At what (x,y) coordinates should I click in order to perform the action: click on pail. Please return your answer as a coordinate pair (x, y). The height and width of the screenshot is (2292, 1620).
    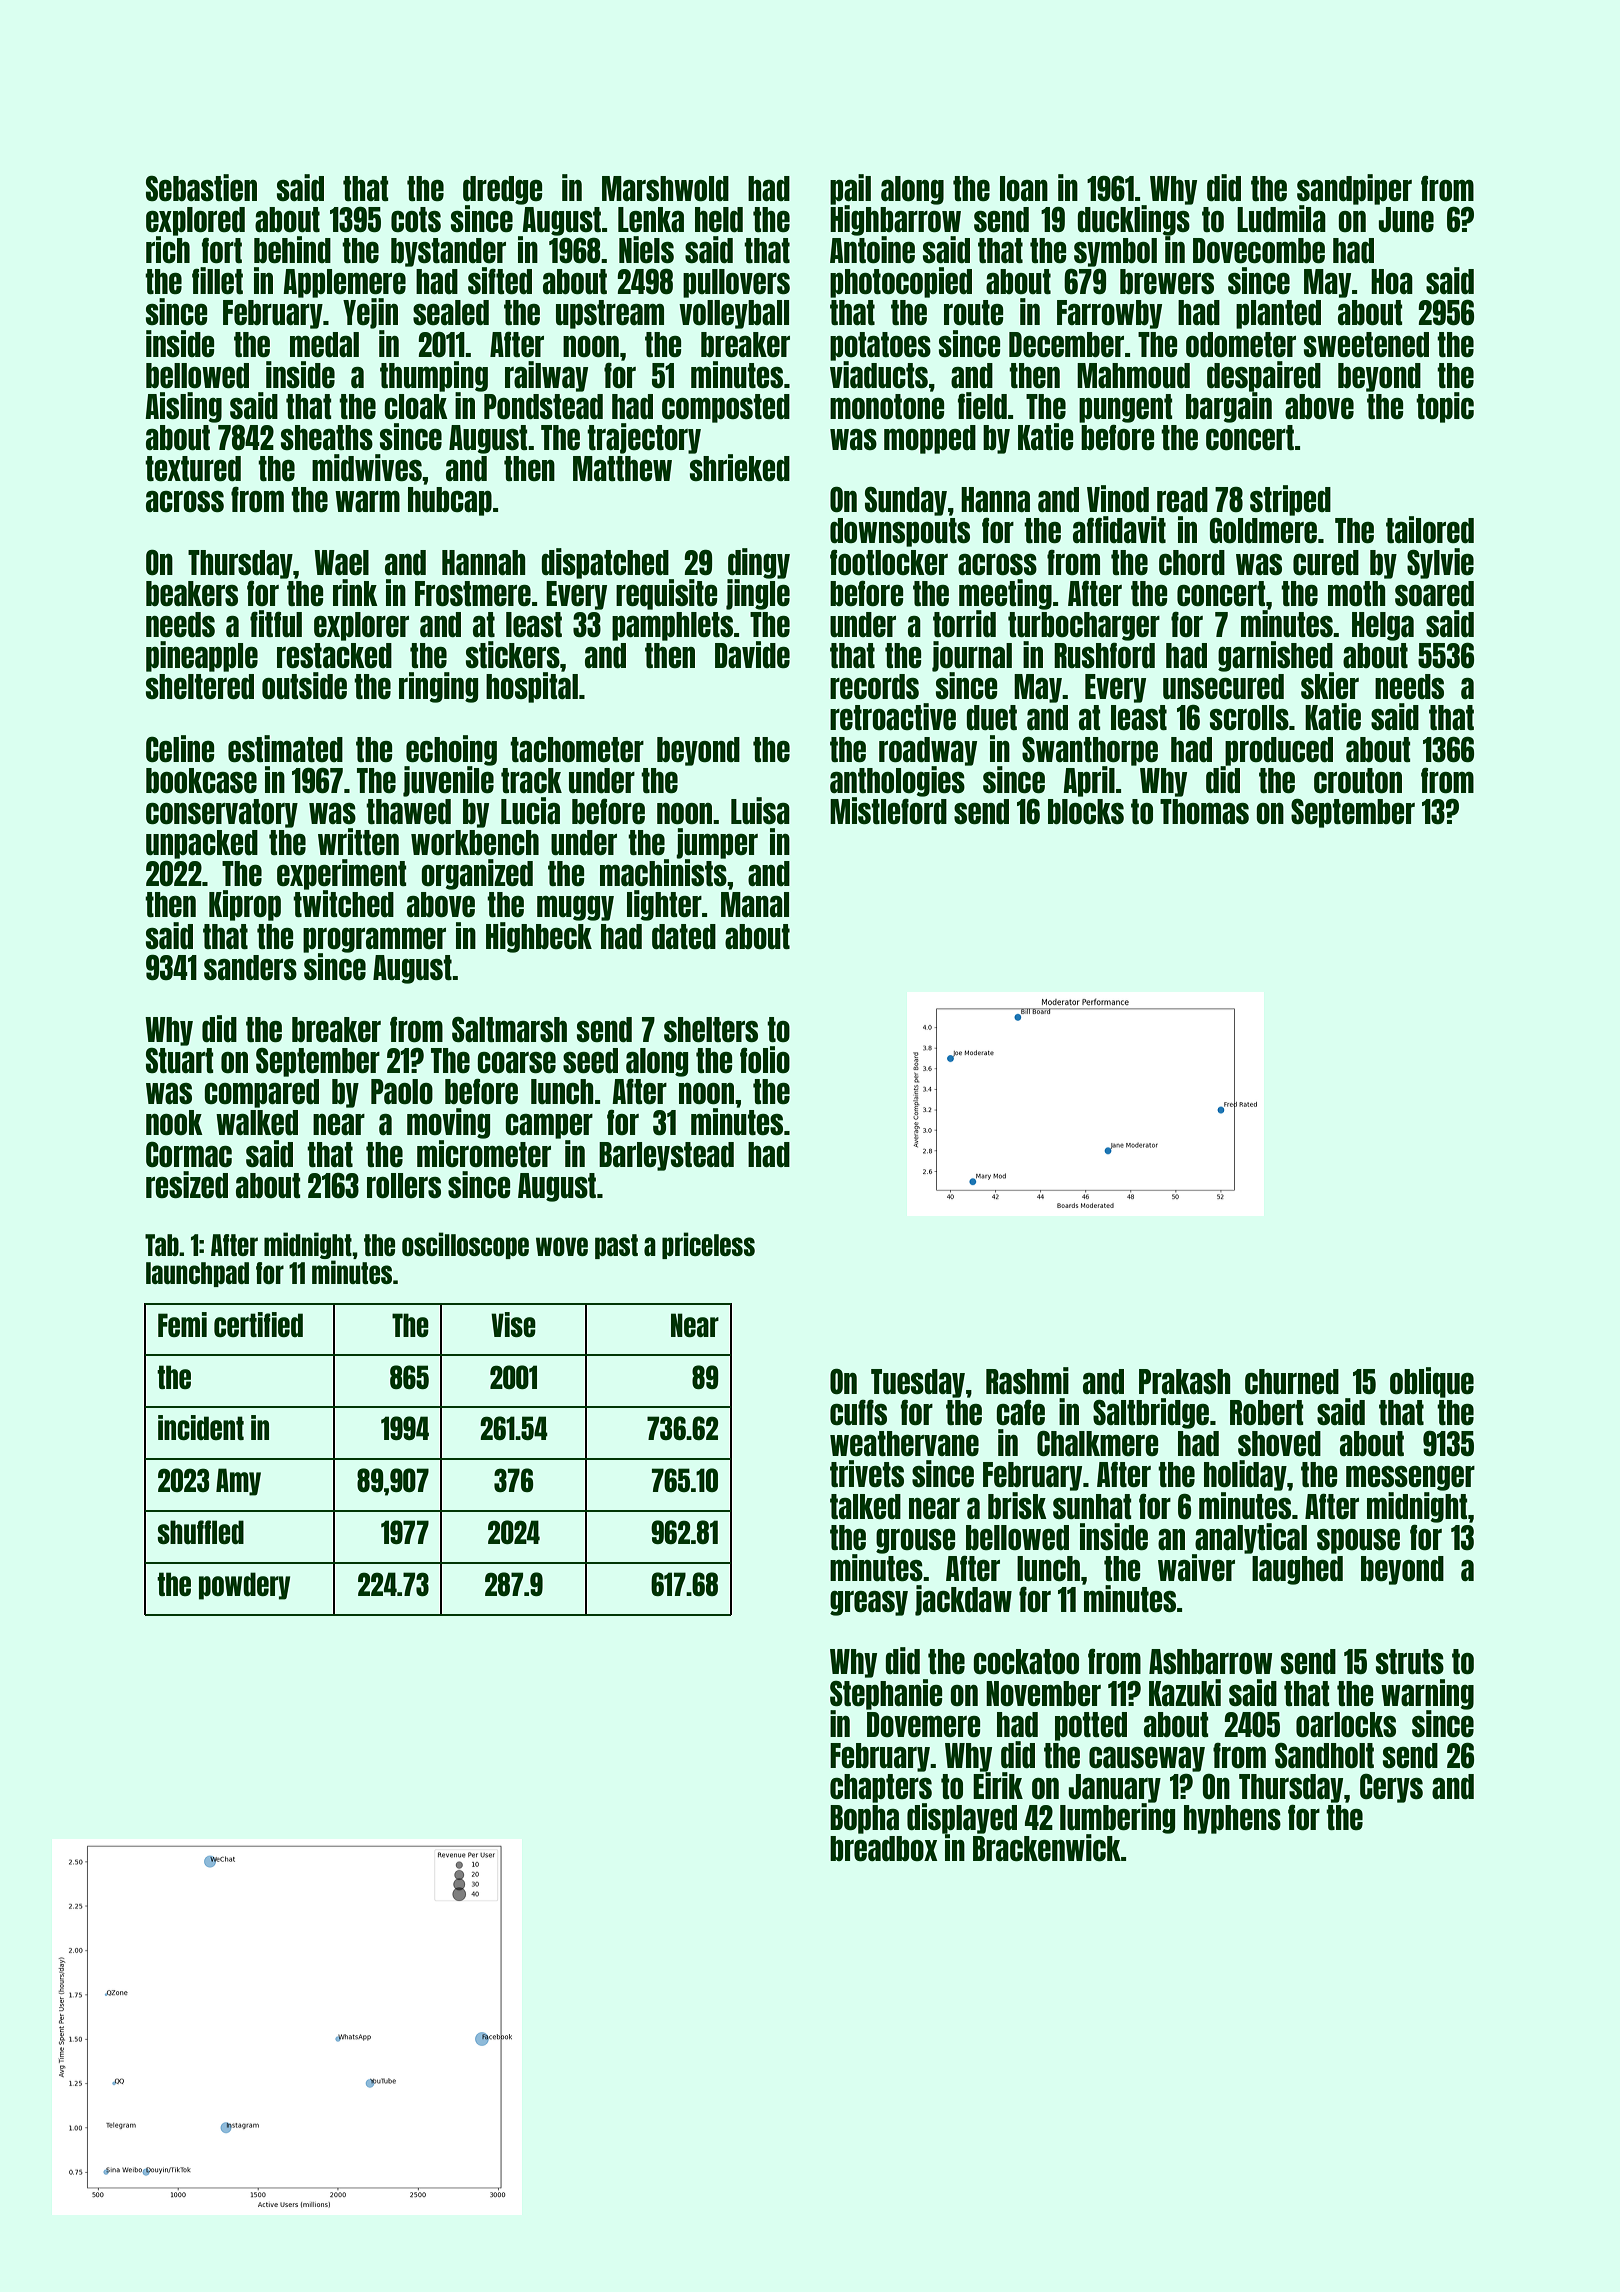
    Looking at the image, I should click on (850, 189).
